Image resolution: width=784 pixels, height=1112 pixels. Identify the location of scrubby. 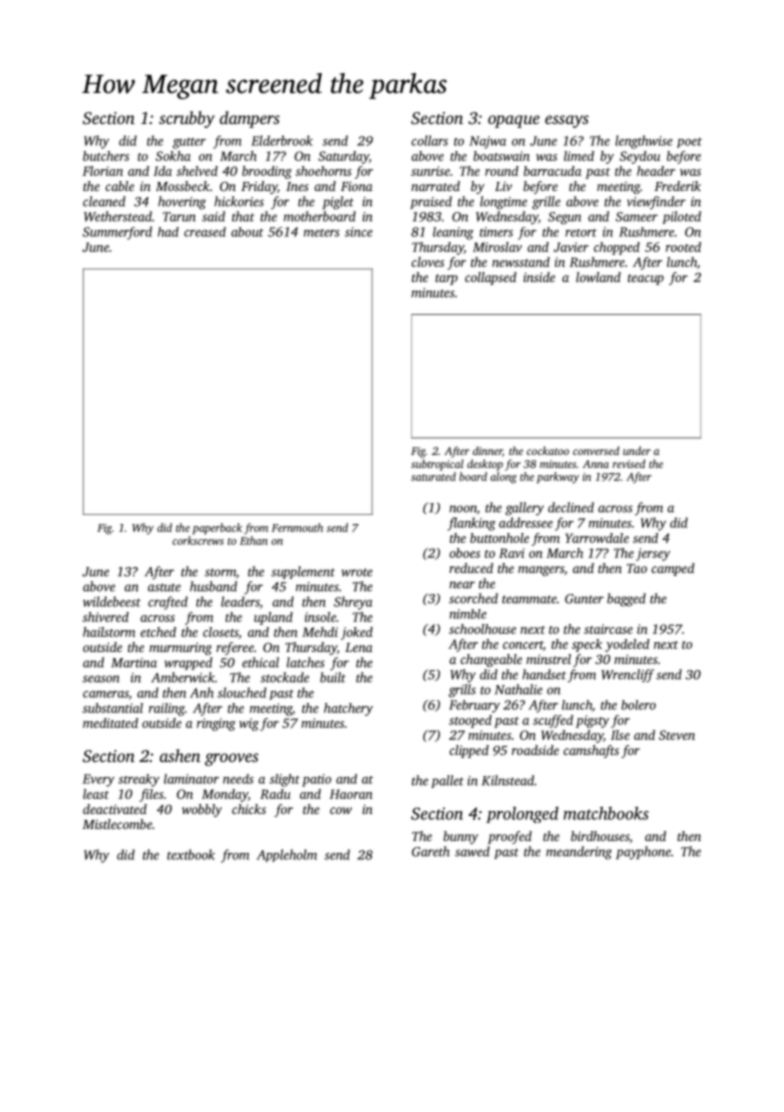
(187, 119).
